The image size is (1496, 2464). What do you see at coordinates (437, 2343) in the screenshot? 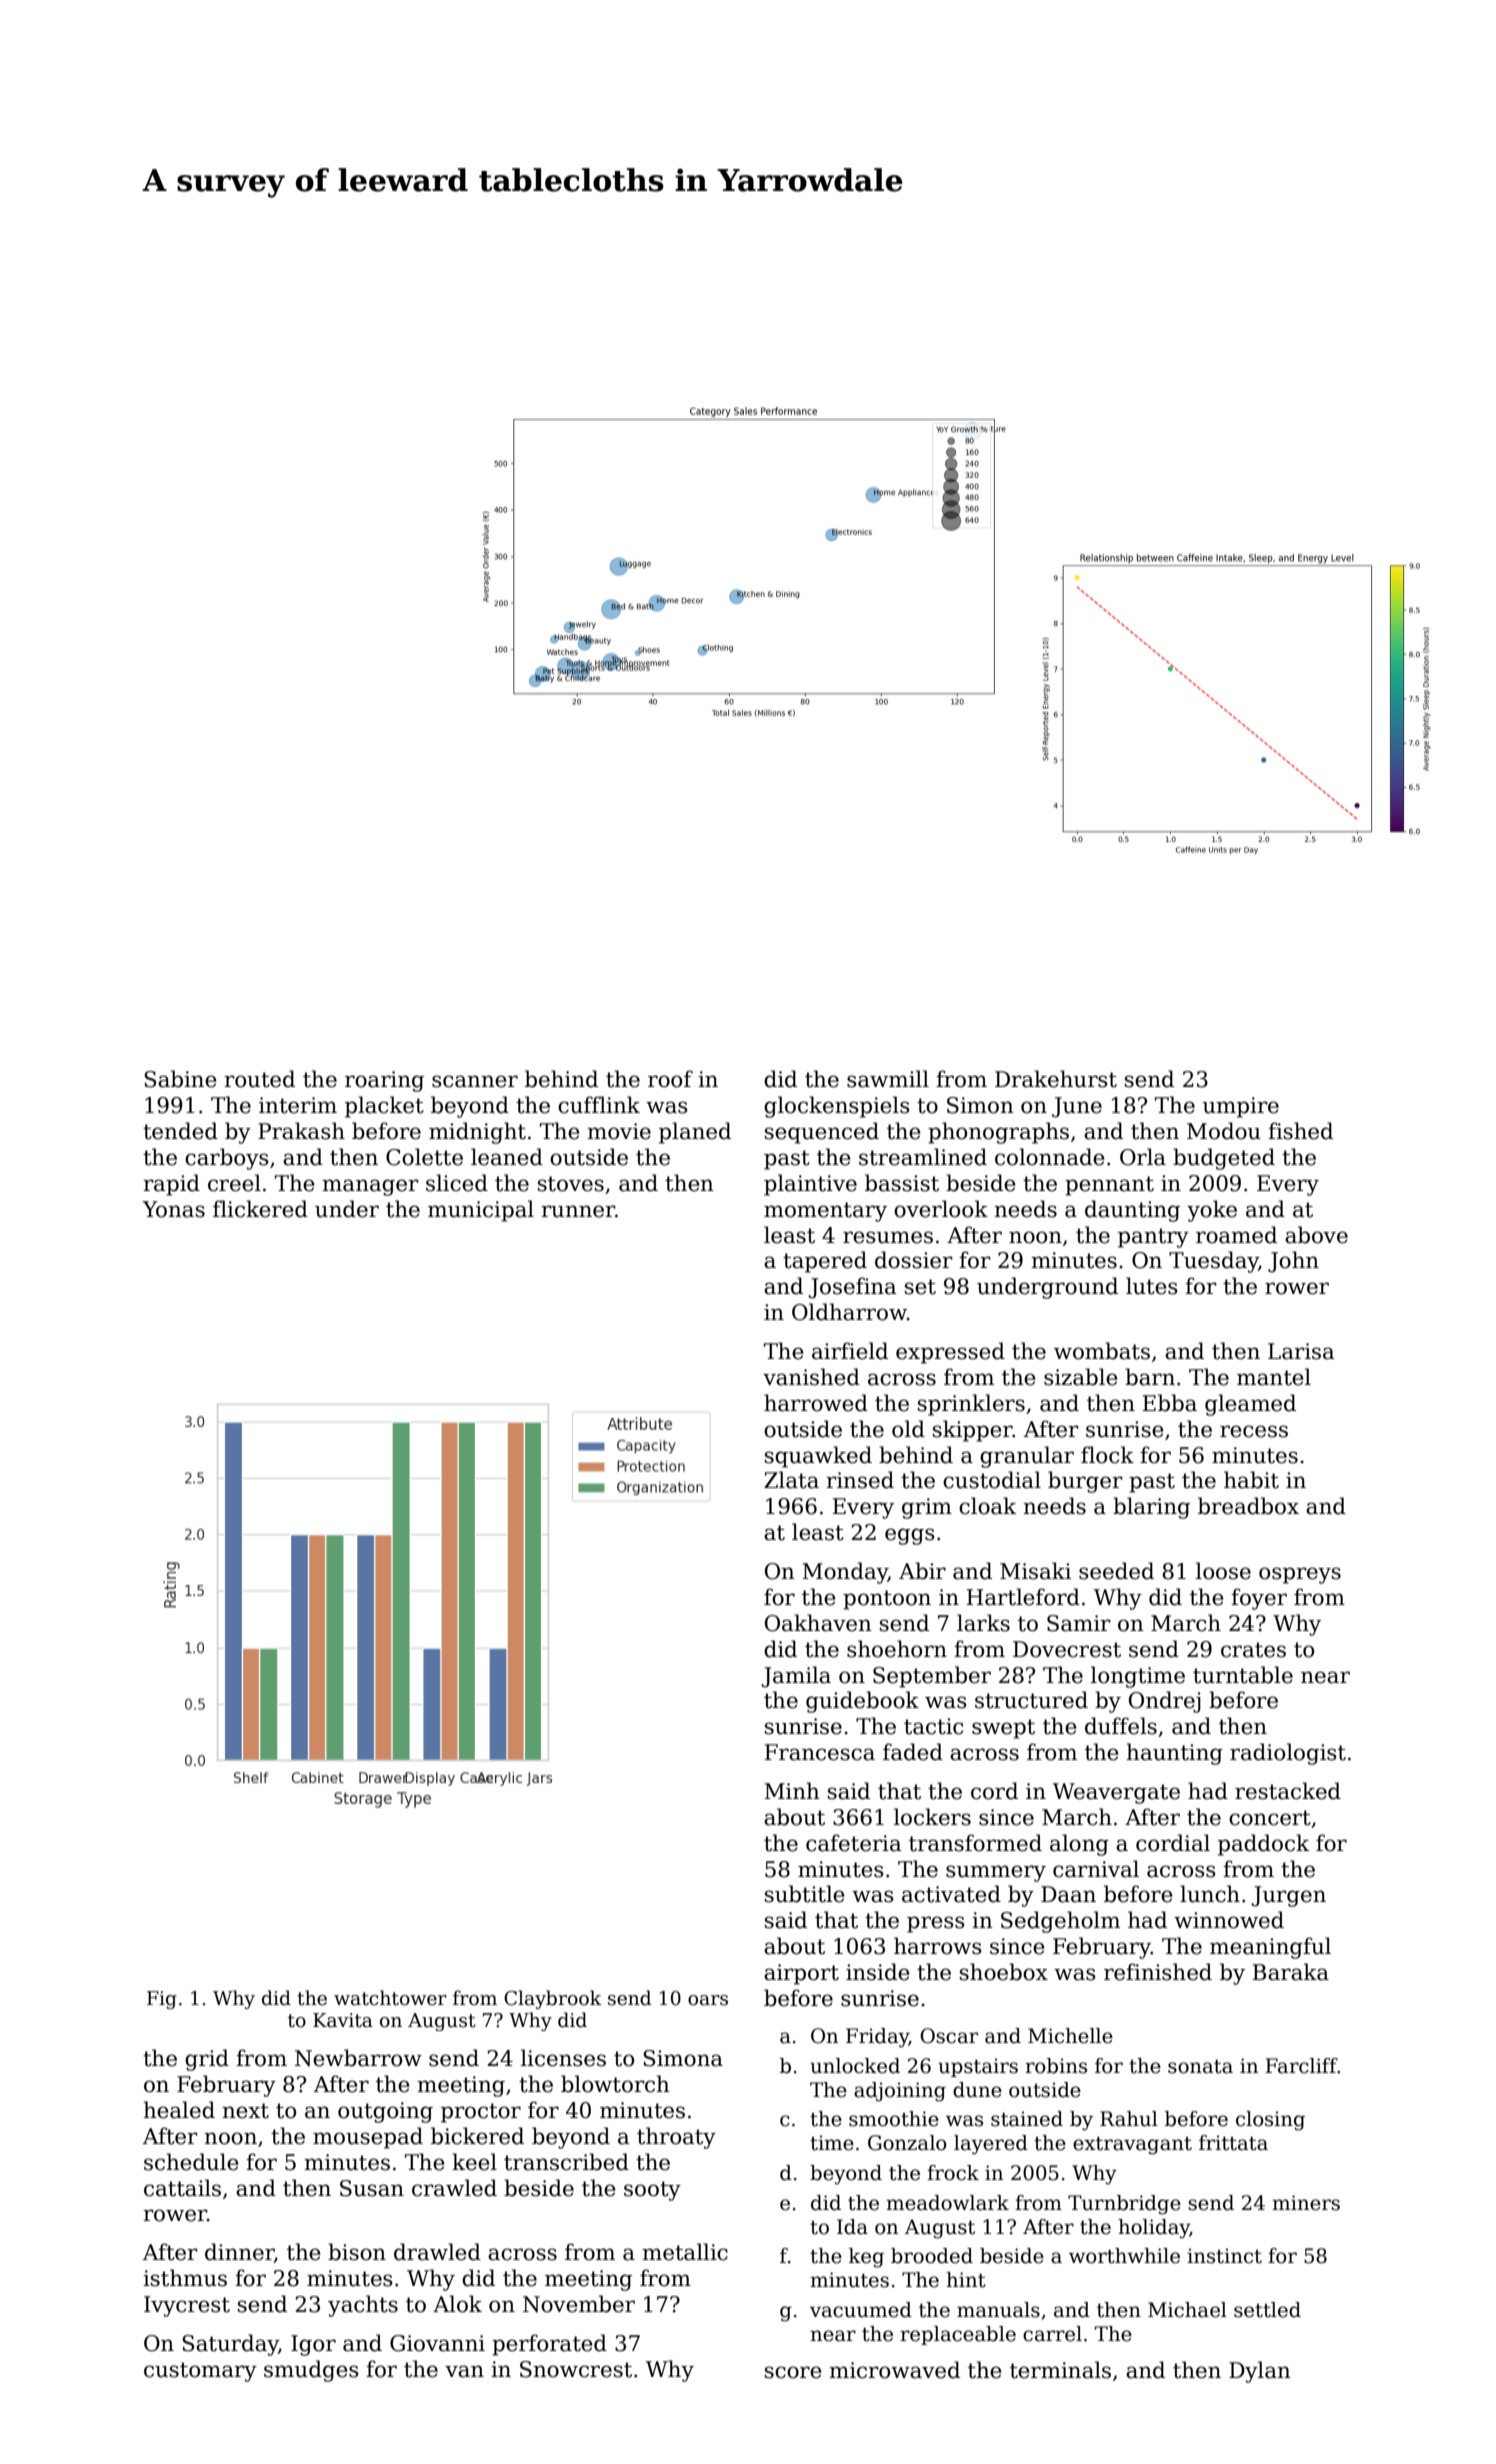
I see `Giovanni` at bounding box center [437, 2343].
